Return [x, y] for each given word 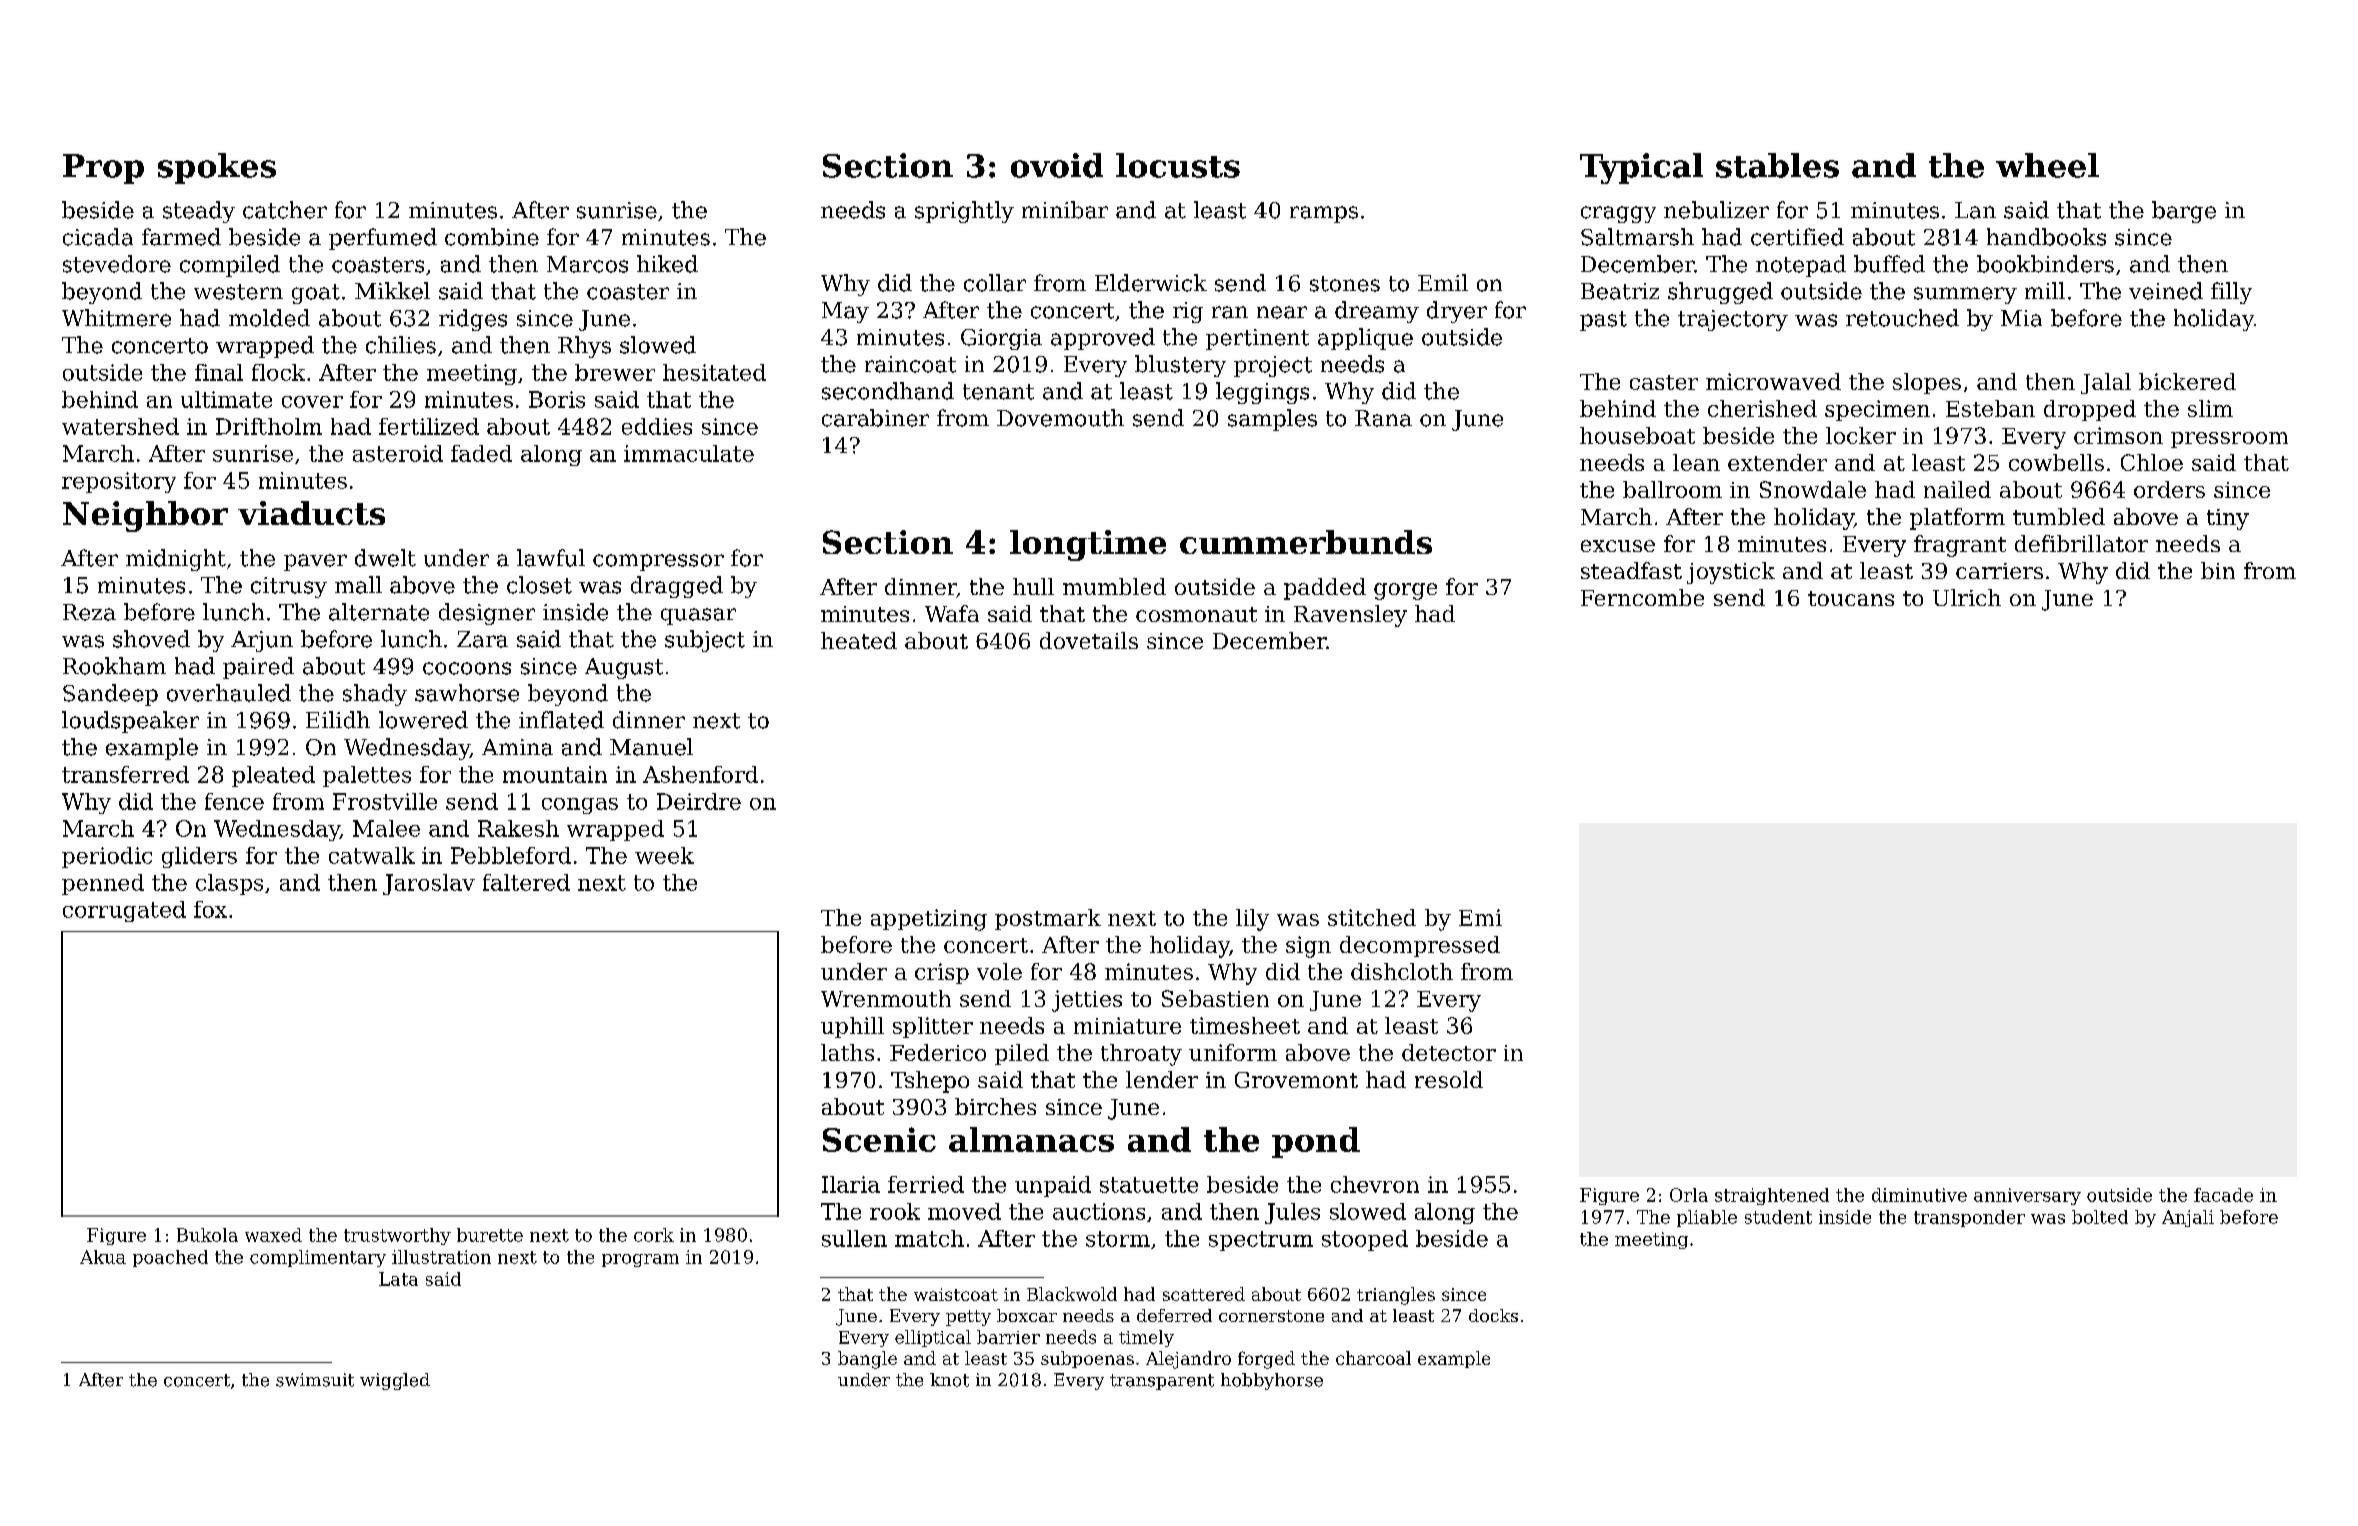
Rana [1383, 418]
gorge [1405, 591]
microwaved [1773, 381]
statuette [1149, 1185]
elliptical [933, 1338]
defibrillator [2081, 543]
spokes [217, 168]
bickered [2187, 381]
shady [375, 695]
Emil [1443, 282]
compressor [658, 562]
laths [847, 1052]
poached [170, 1258]
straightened [1772, 1196]
